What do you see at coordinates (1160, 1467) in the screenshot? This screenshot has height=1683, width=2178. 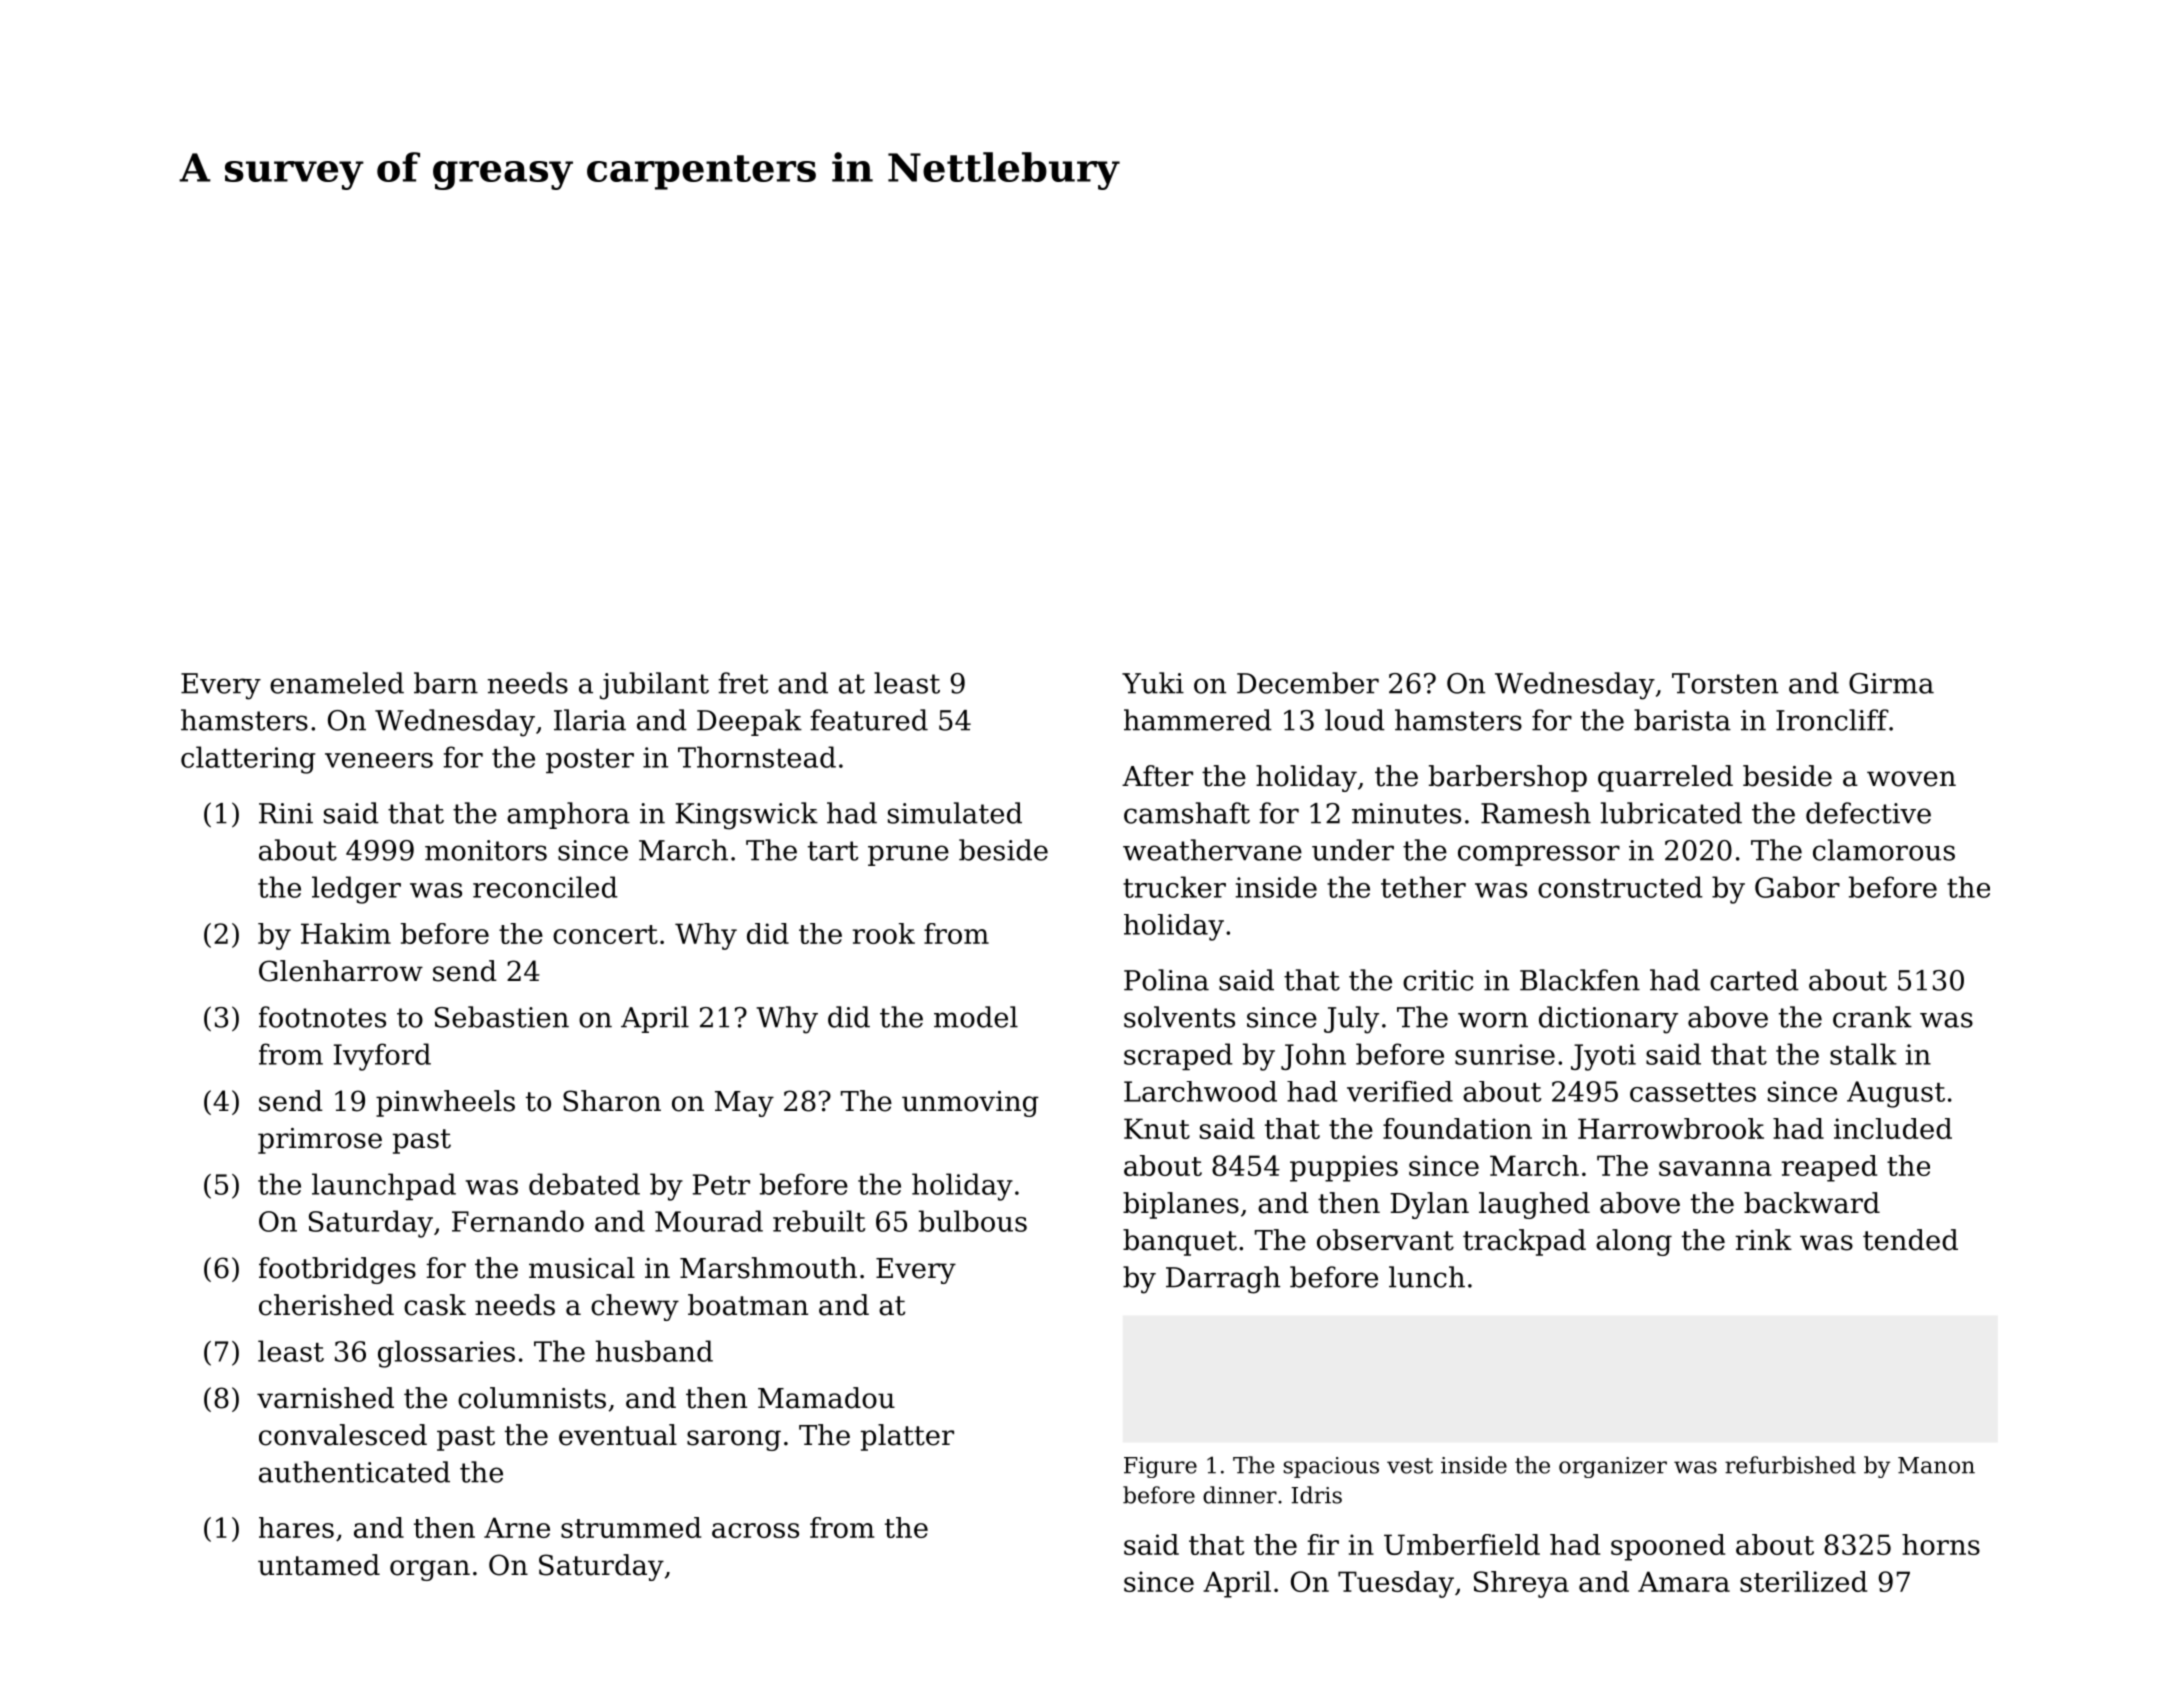 I see `Figure` at bounding box center [1160, 1467].
